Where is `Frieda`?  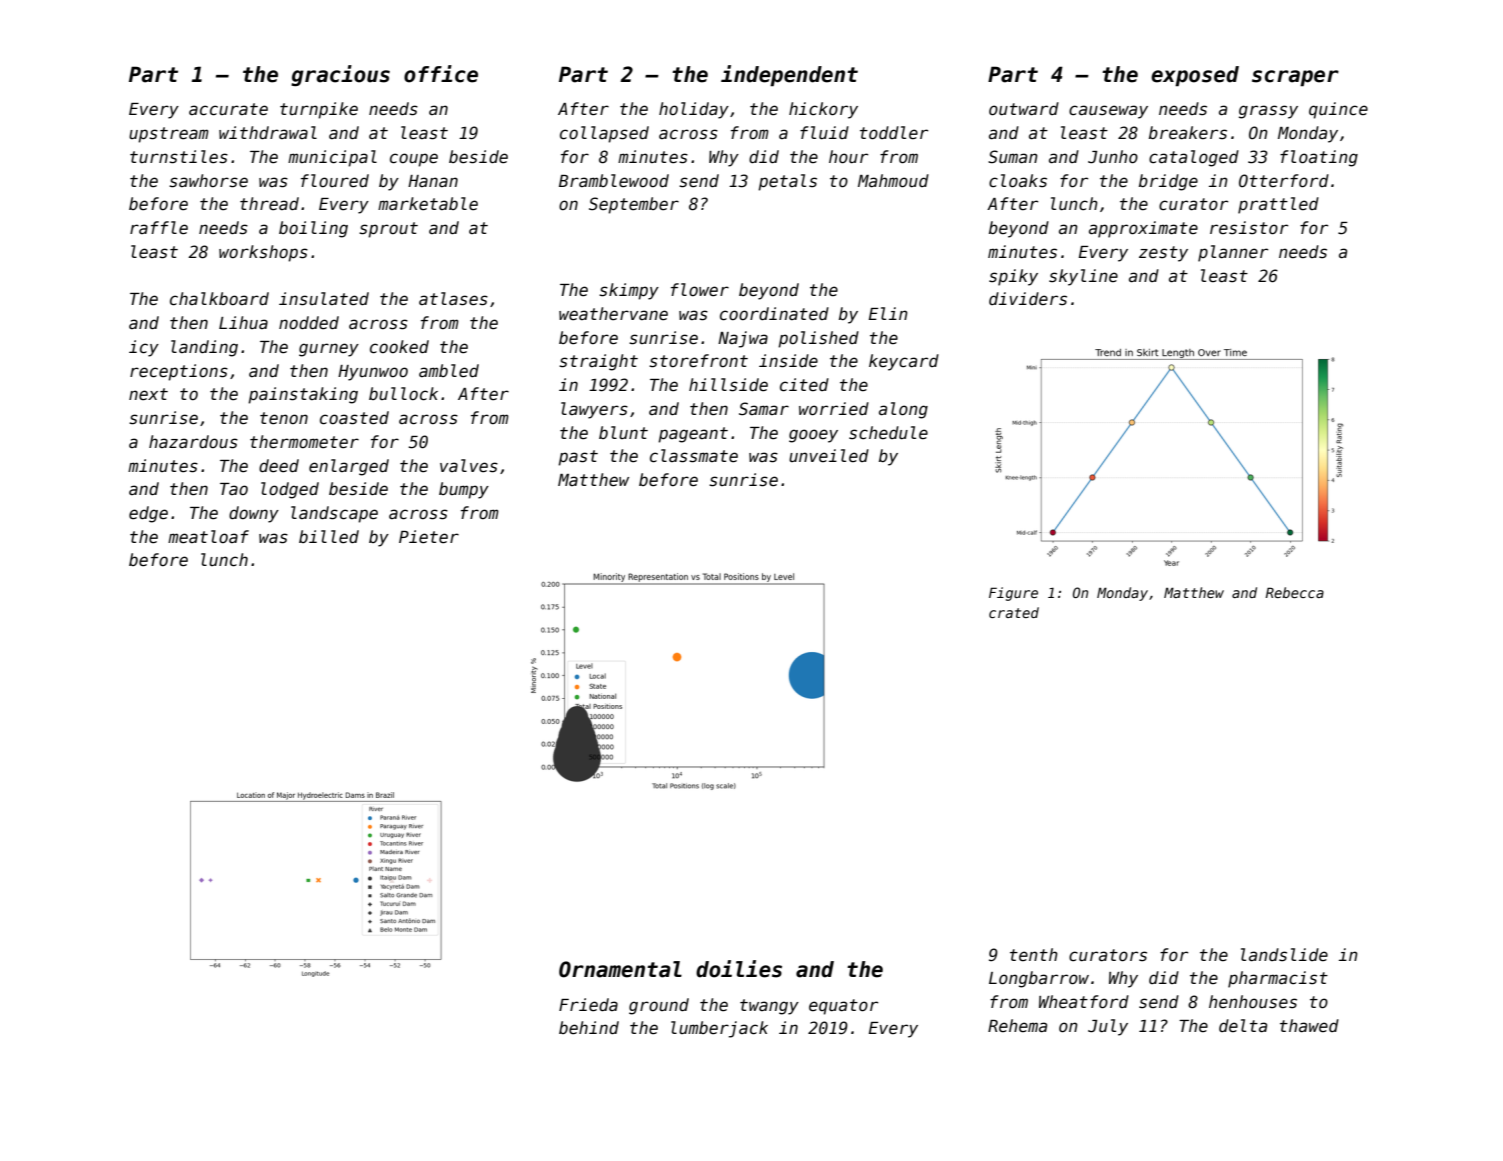 Frieda is located at coordinates (588, 1005).
